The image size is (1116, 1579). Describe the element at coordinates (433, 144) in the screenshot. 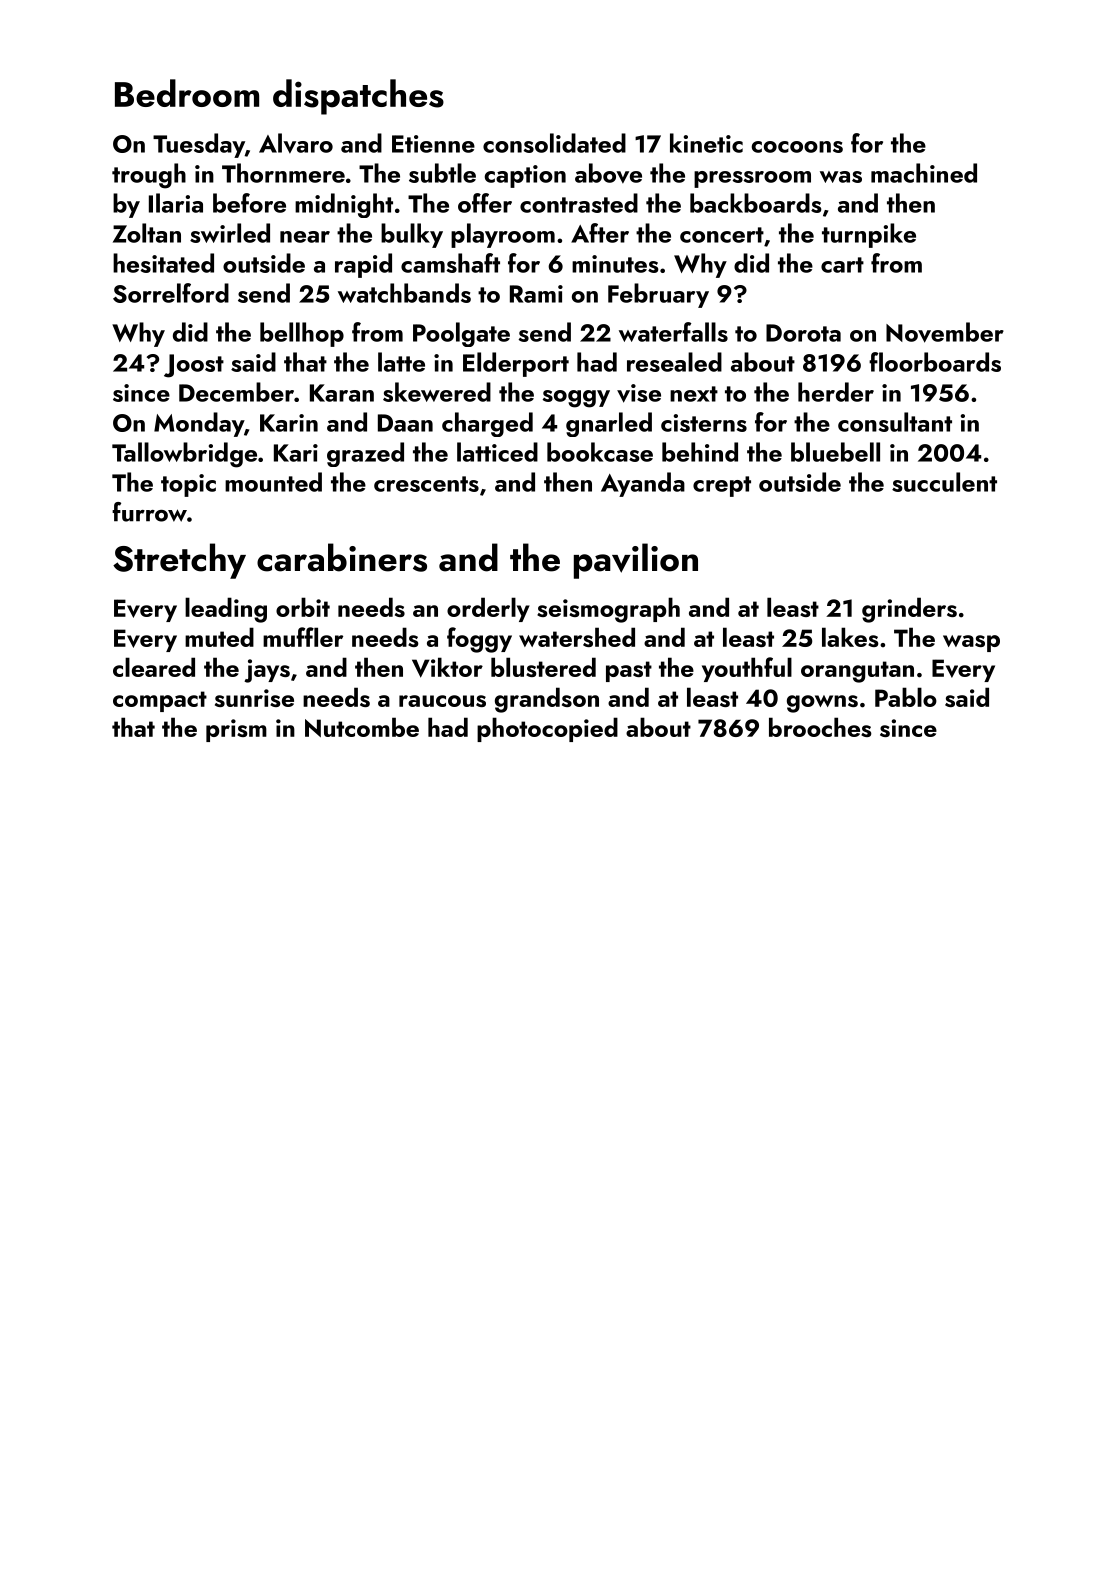

I see `Etienne` at that location.
